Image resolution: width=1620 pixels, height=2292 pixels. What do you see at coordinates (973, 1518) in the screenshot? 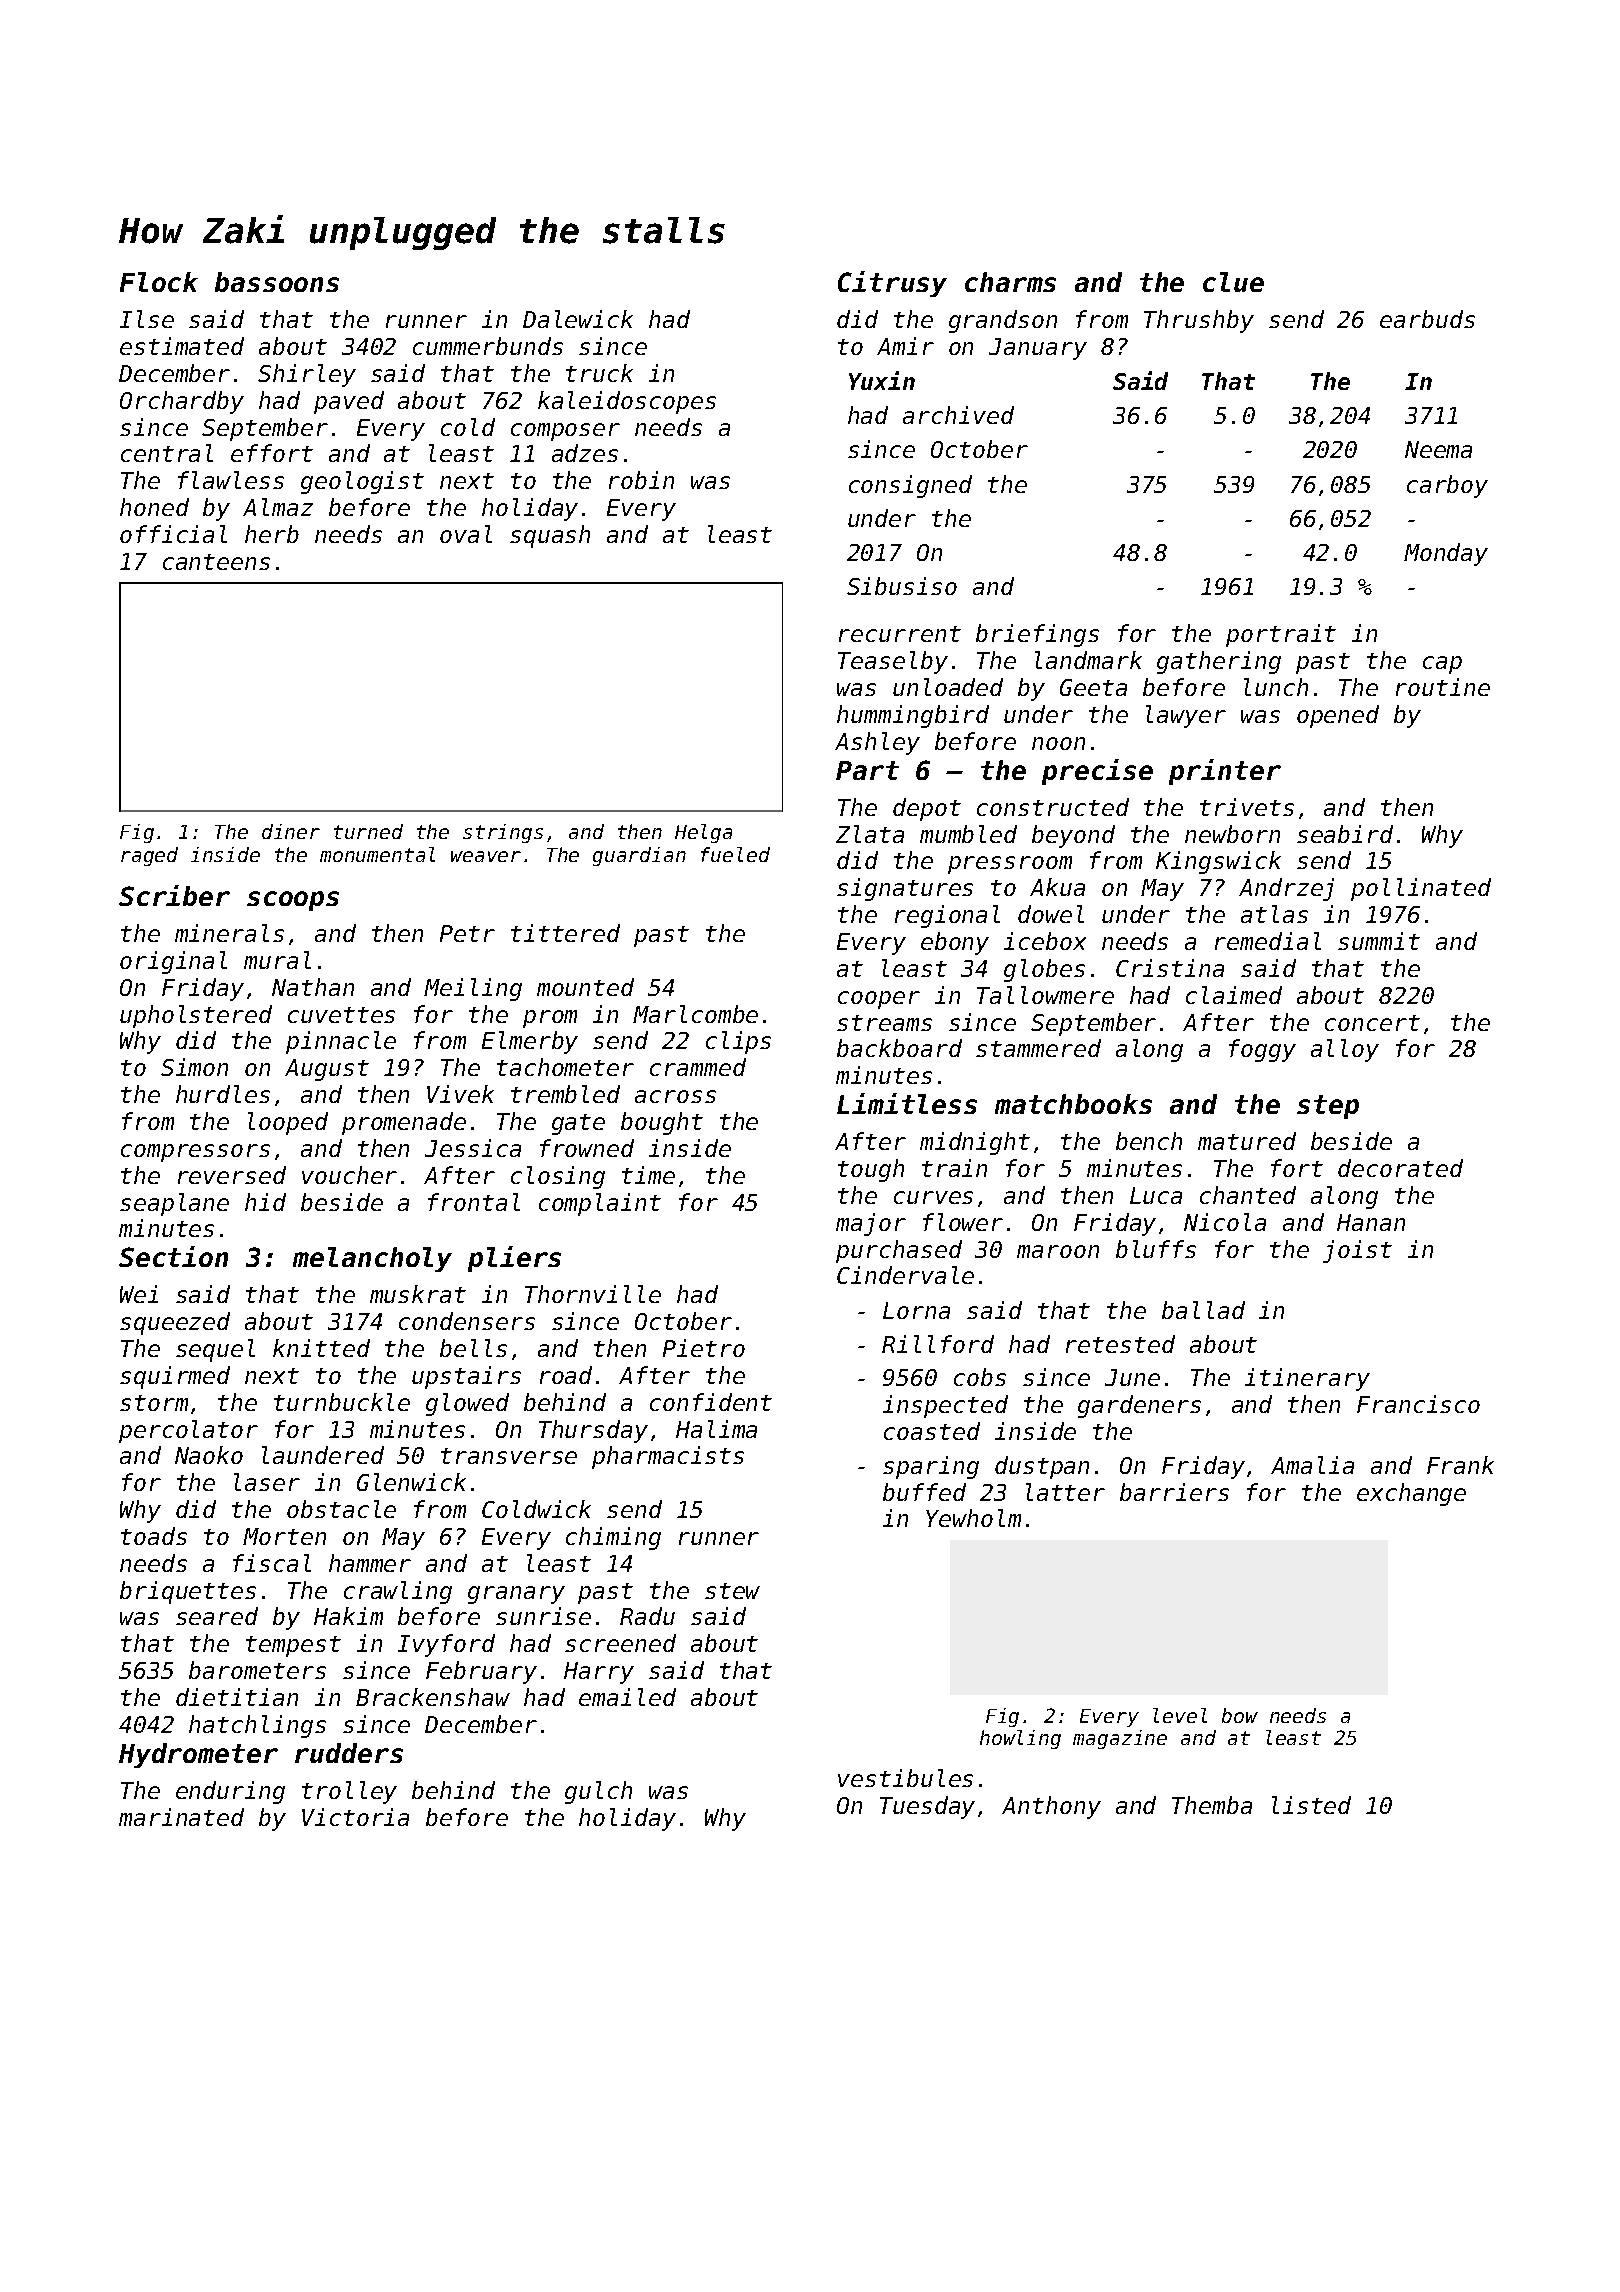
I see `Yewholm` at bounding box center [973, 1518].
